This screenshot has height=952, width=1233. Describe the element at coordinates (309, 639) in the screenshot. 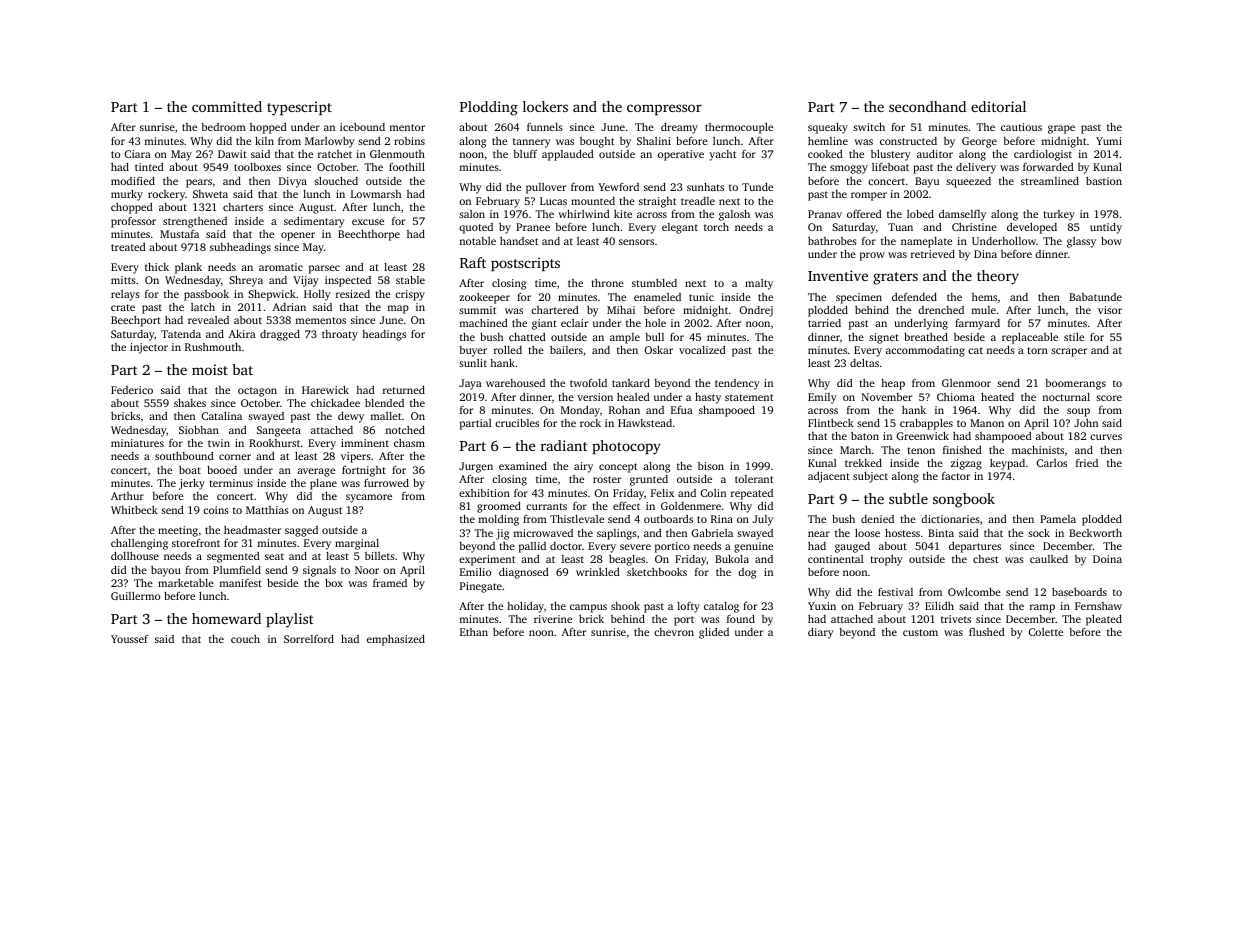

I see `Sorrelford` at that location.
